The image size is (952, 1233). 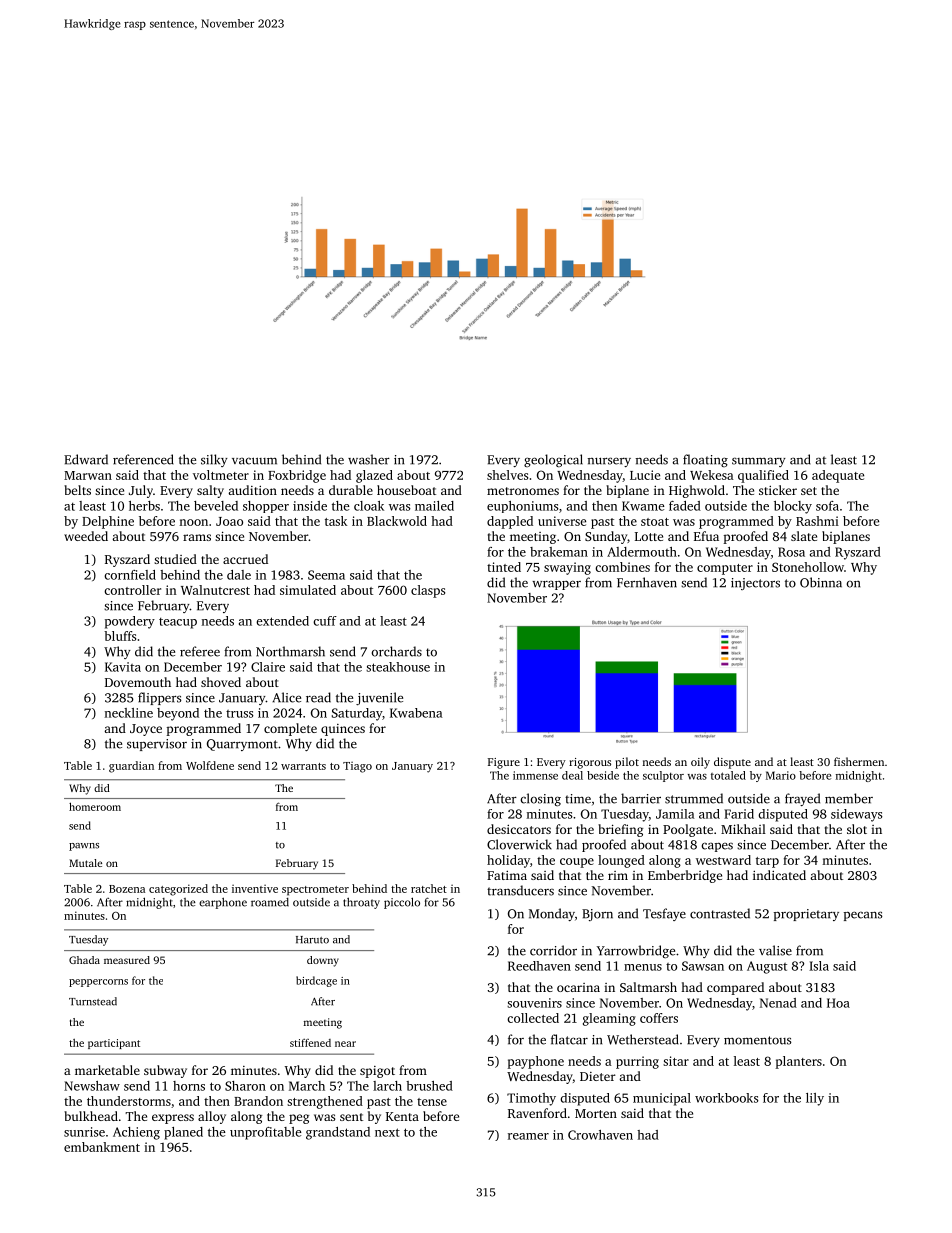 I want to click on summary, so click(x=759, y=462).
